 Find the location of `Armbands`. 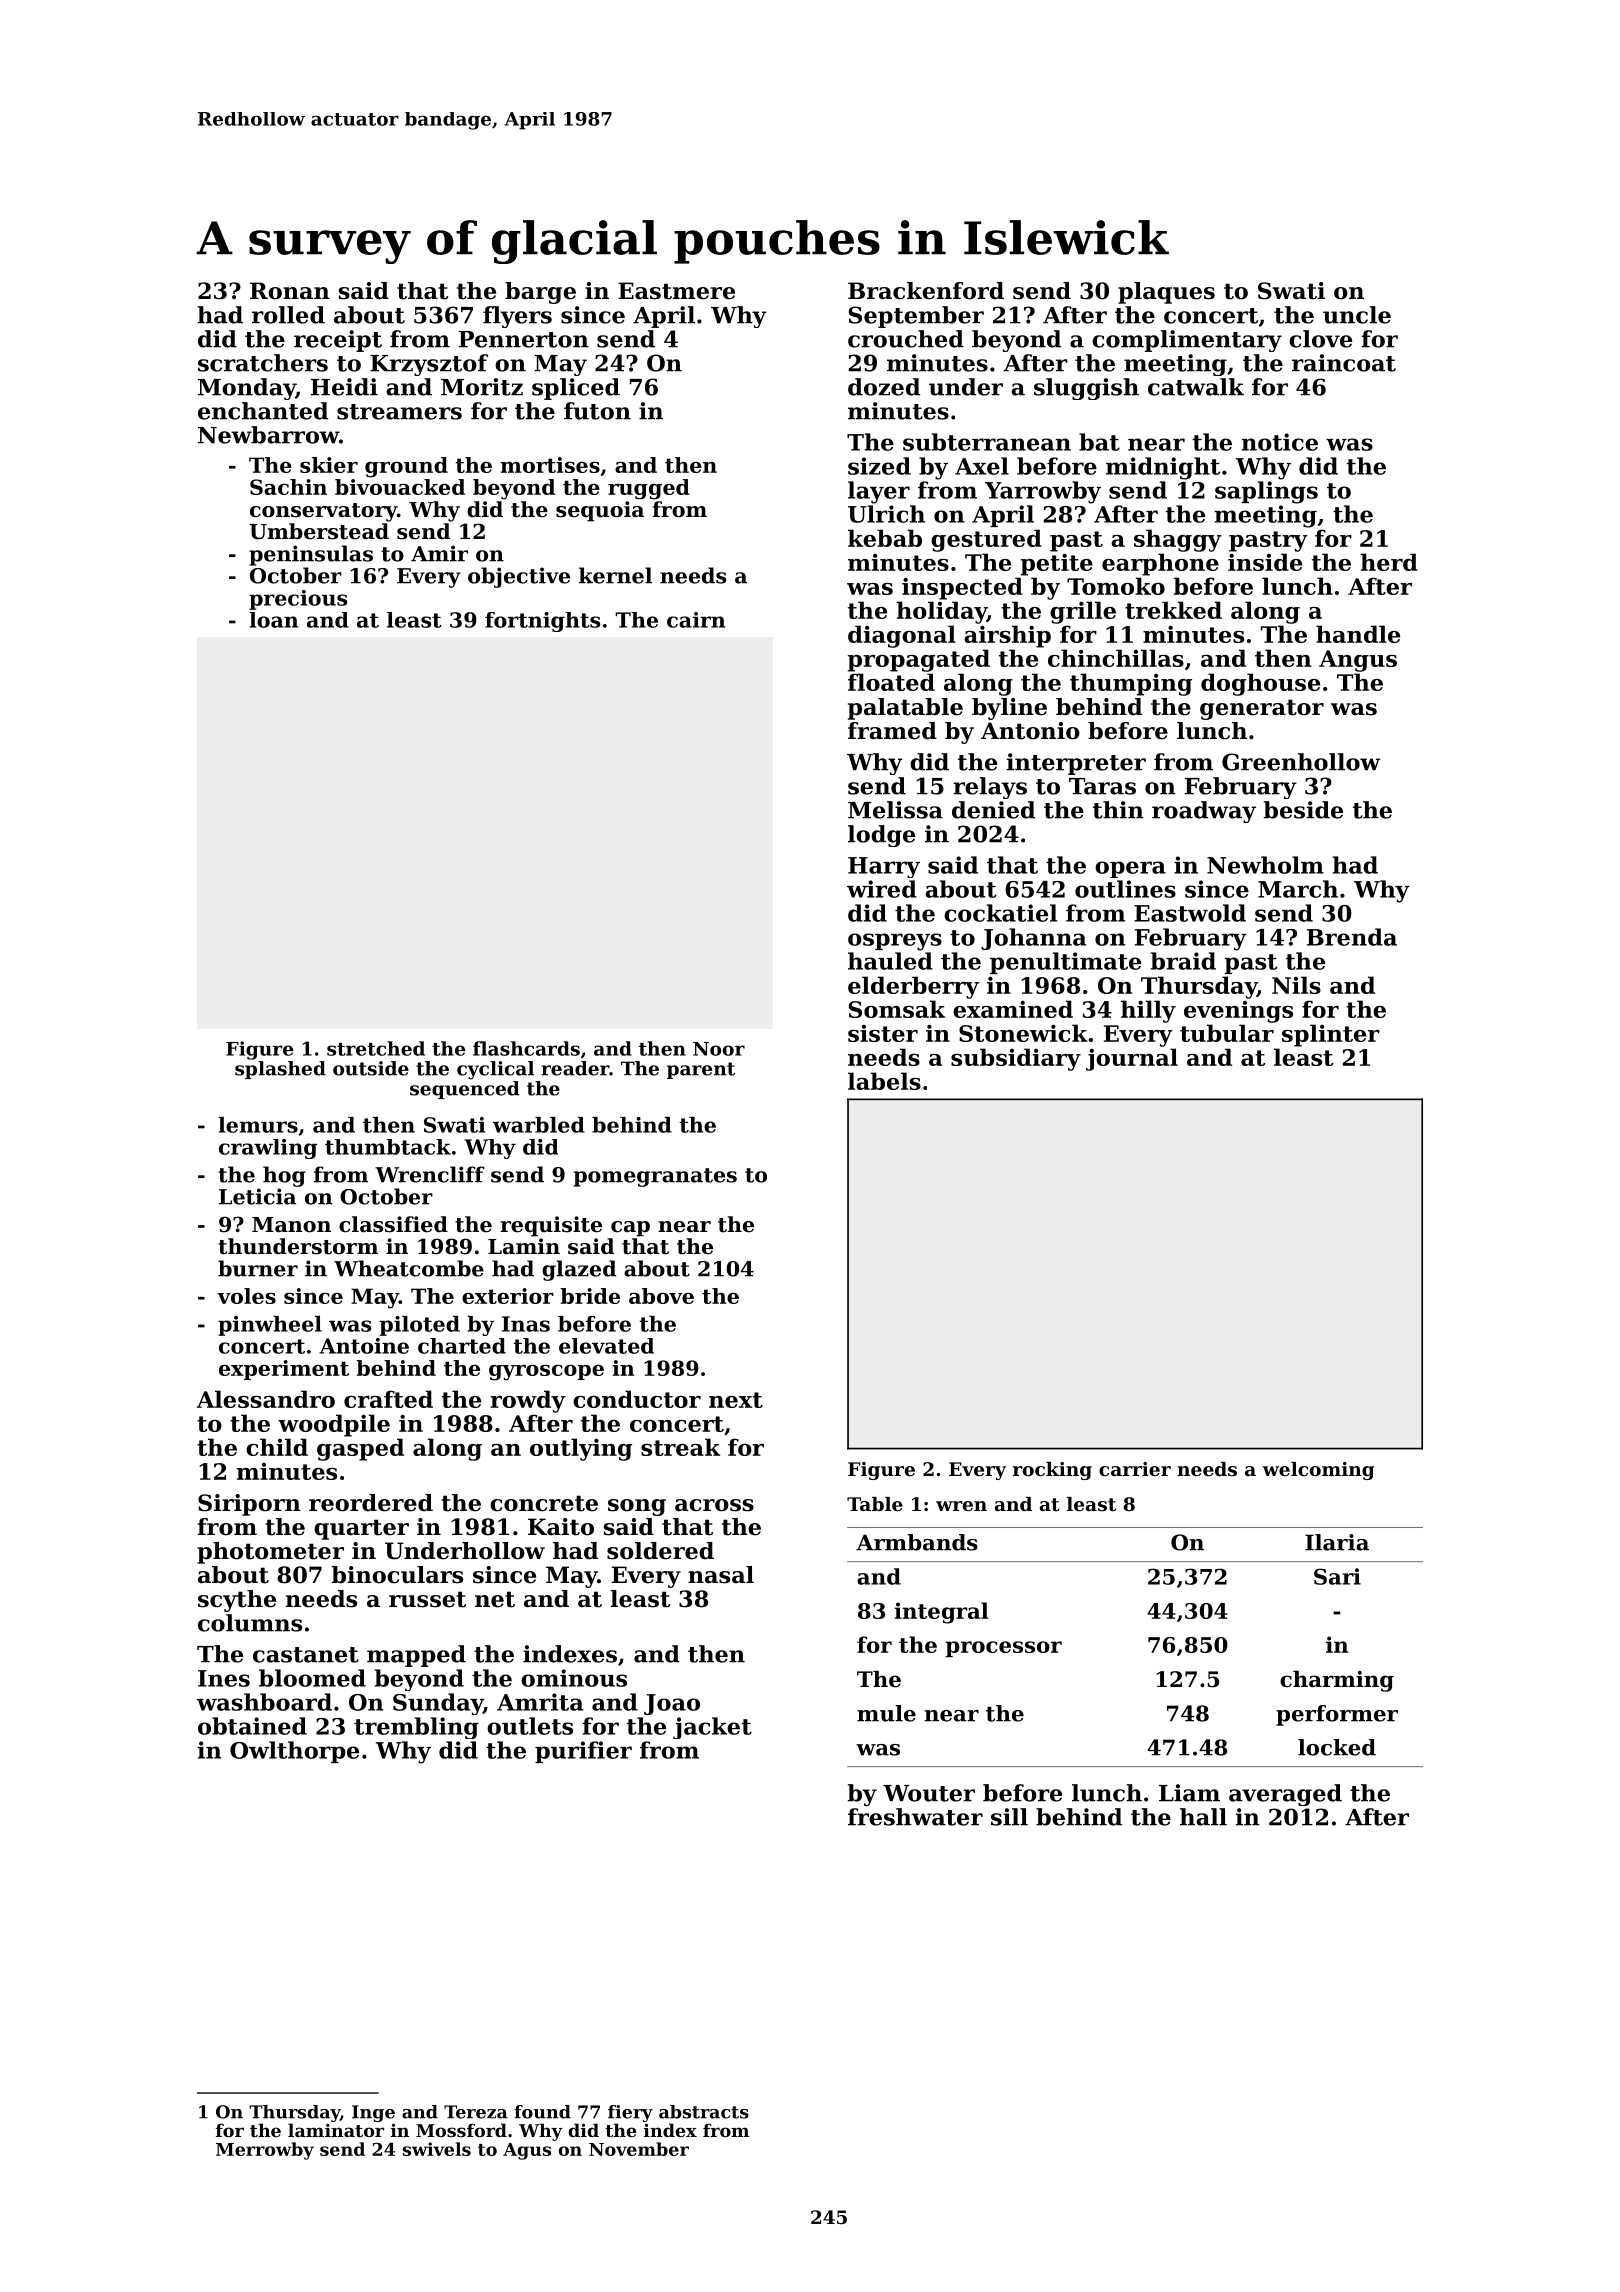

Armbands is located at coordinates (917, 1542).
